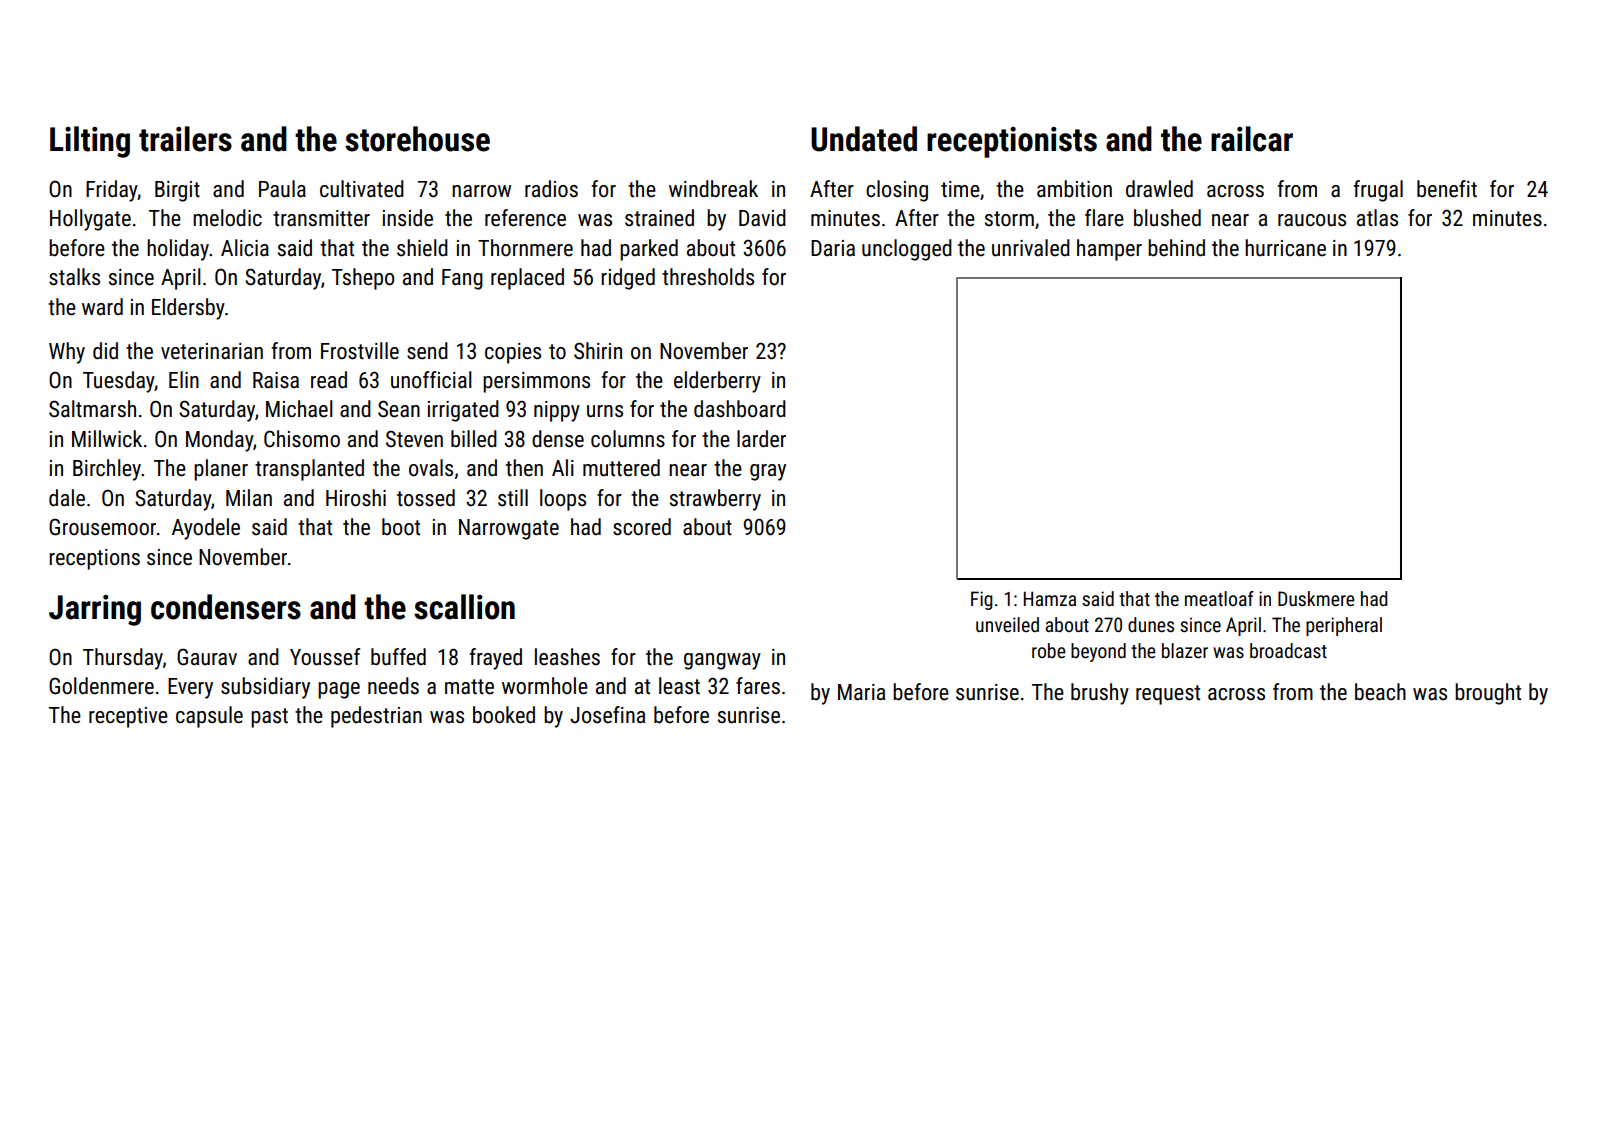  What do you see at coordinates (1252, 139) in the page?
I see `railcar` at bounding box center [1252, 139].
